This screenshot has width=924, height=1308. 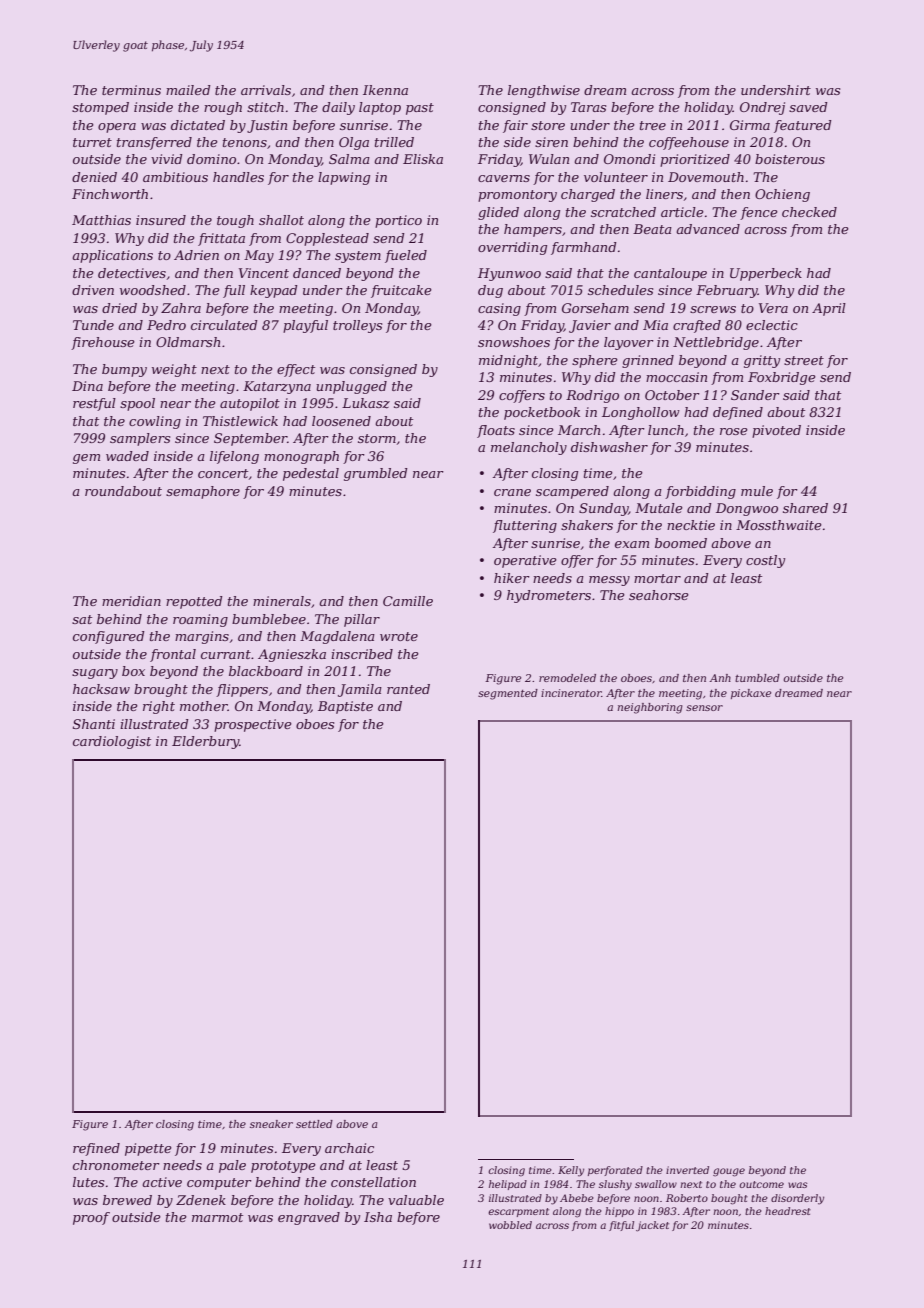 What do you see at coordinates (277, 387) in the screenshot?
I see `Katarzyna` at bounding box center [277, 387].
